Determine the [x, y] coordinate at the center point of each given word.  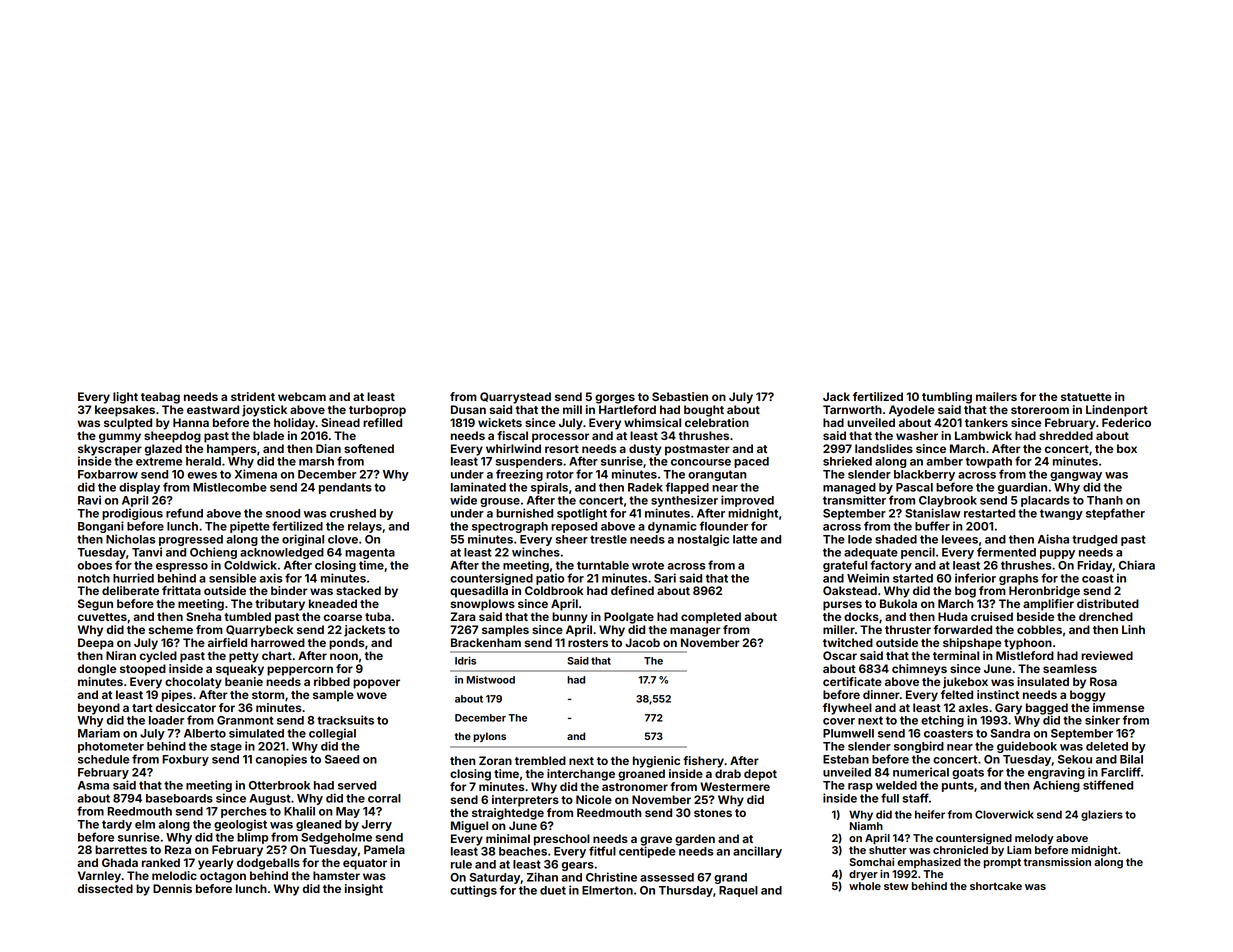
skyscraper [110, 450]
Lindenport [1117, 411]
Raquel [738, 891]
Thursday [686, 891]
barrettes [121, 849]
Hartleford [627, 409]
